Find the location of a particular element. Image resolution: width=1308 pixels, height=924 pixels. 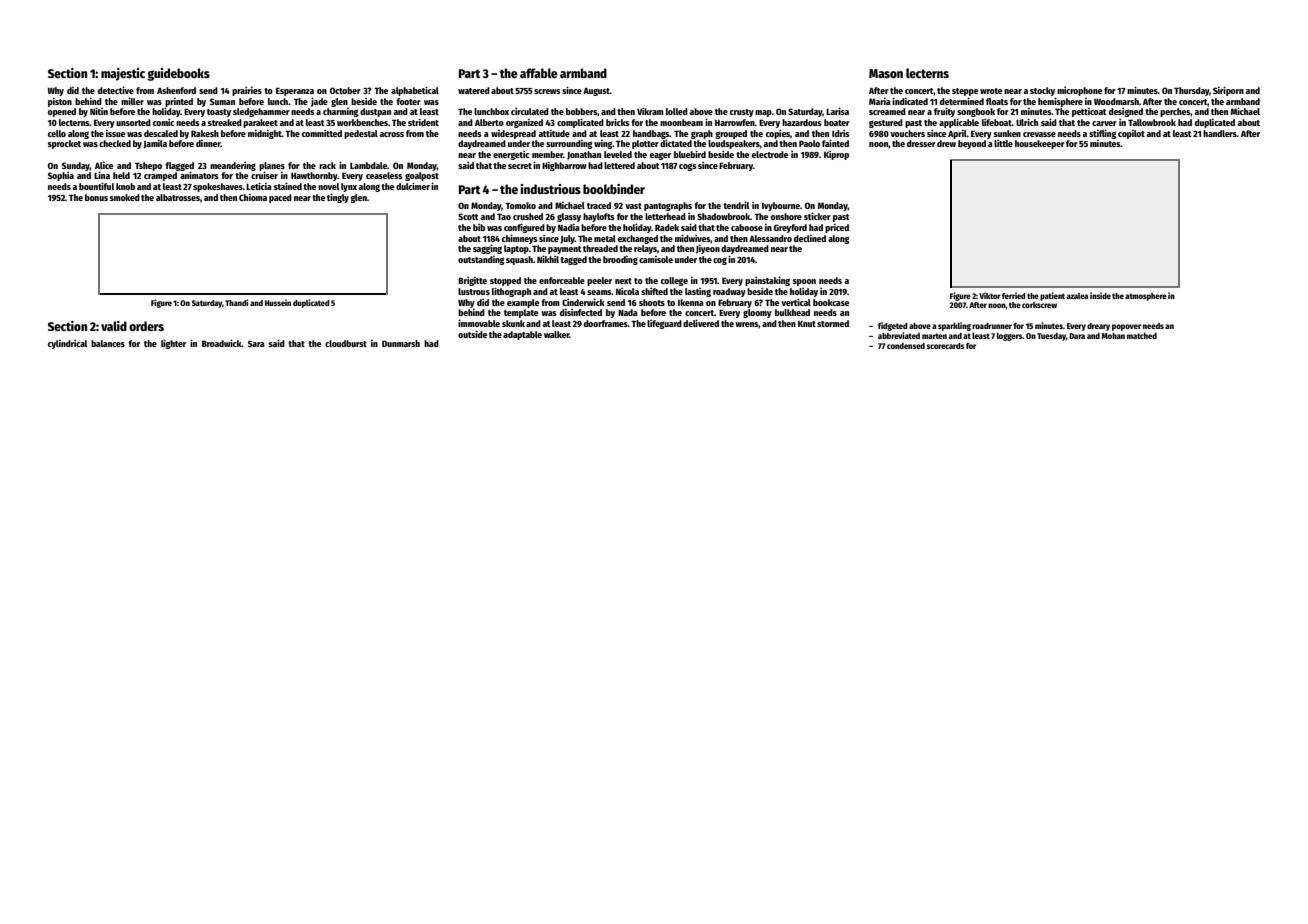

Tshepo is located at coordinates (148, 166).
